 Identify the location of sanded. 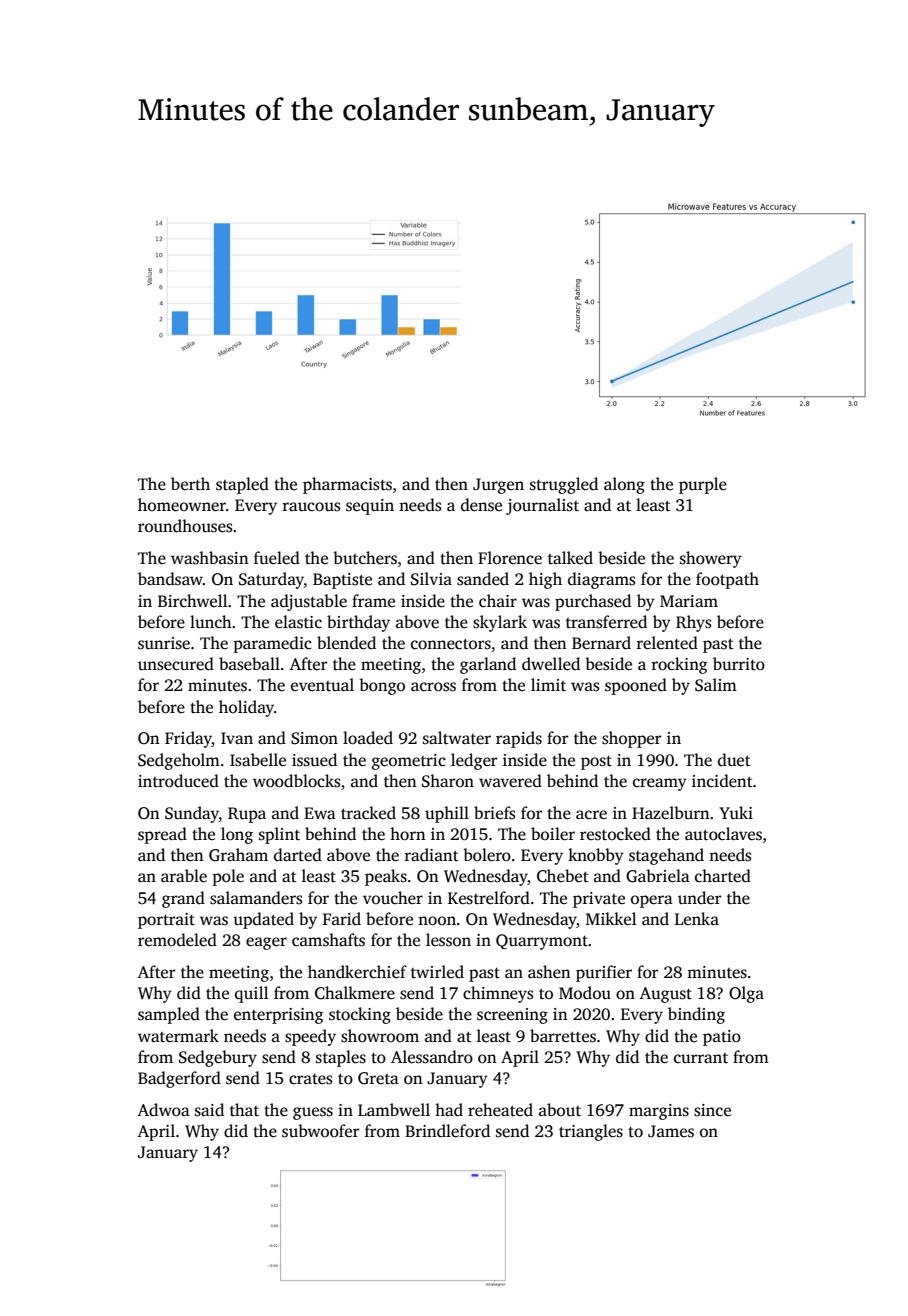
(483, 579).
